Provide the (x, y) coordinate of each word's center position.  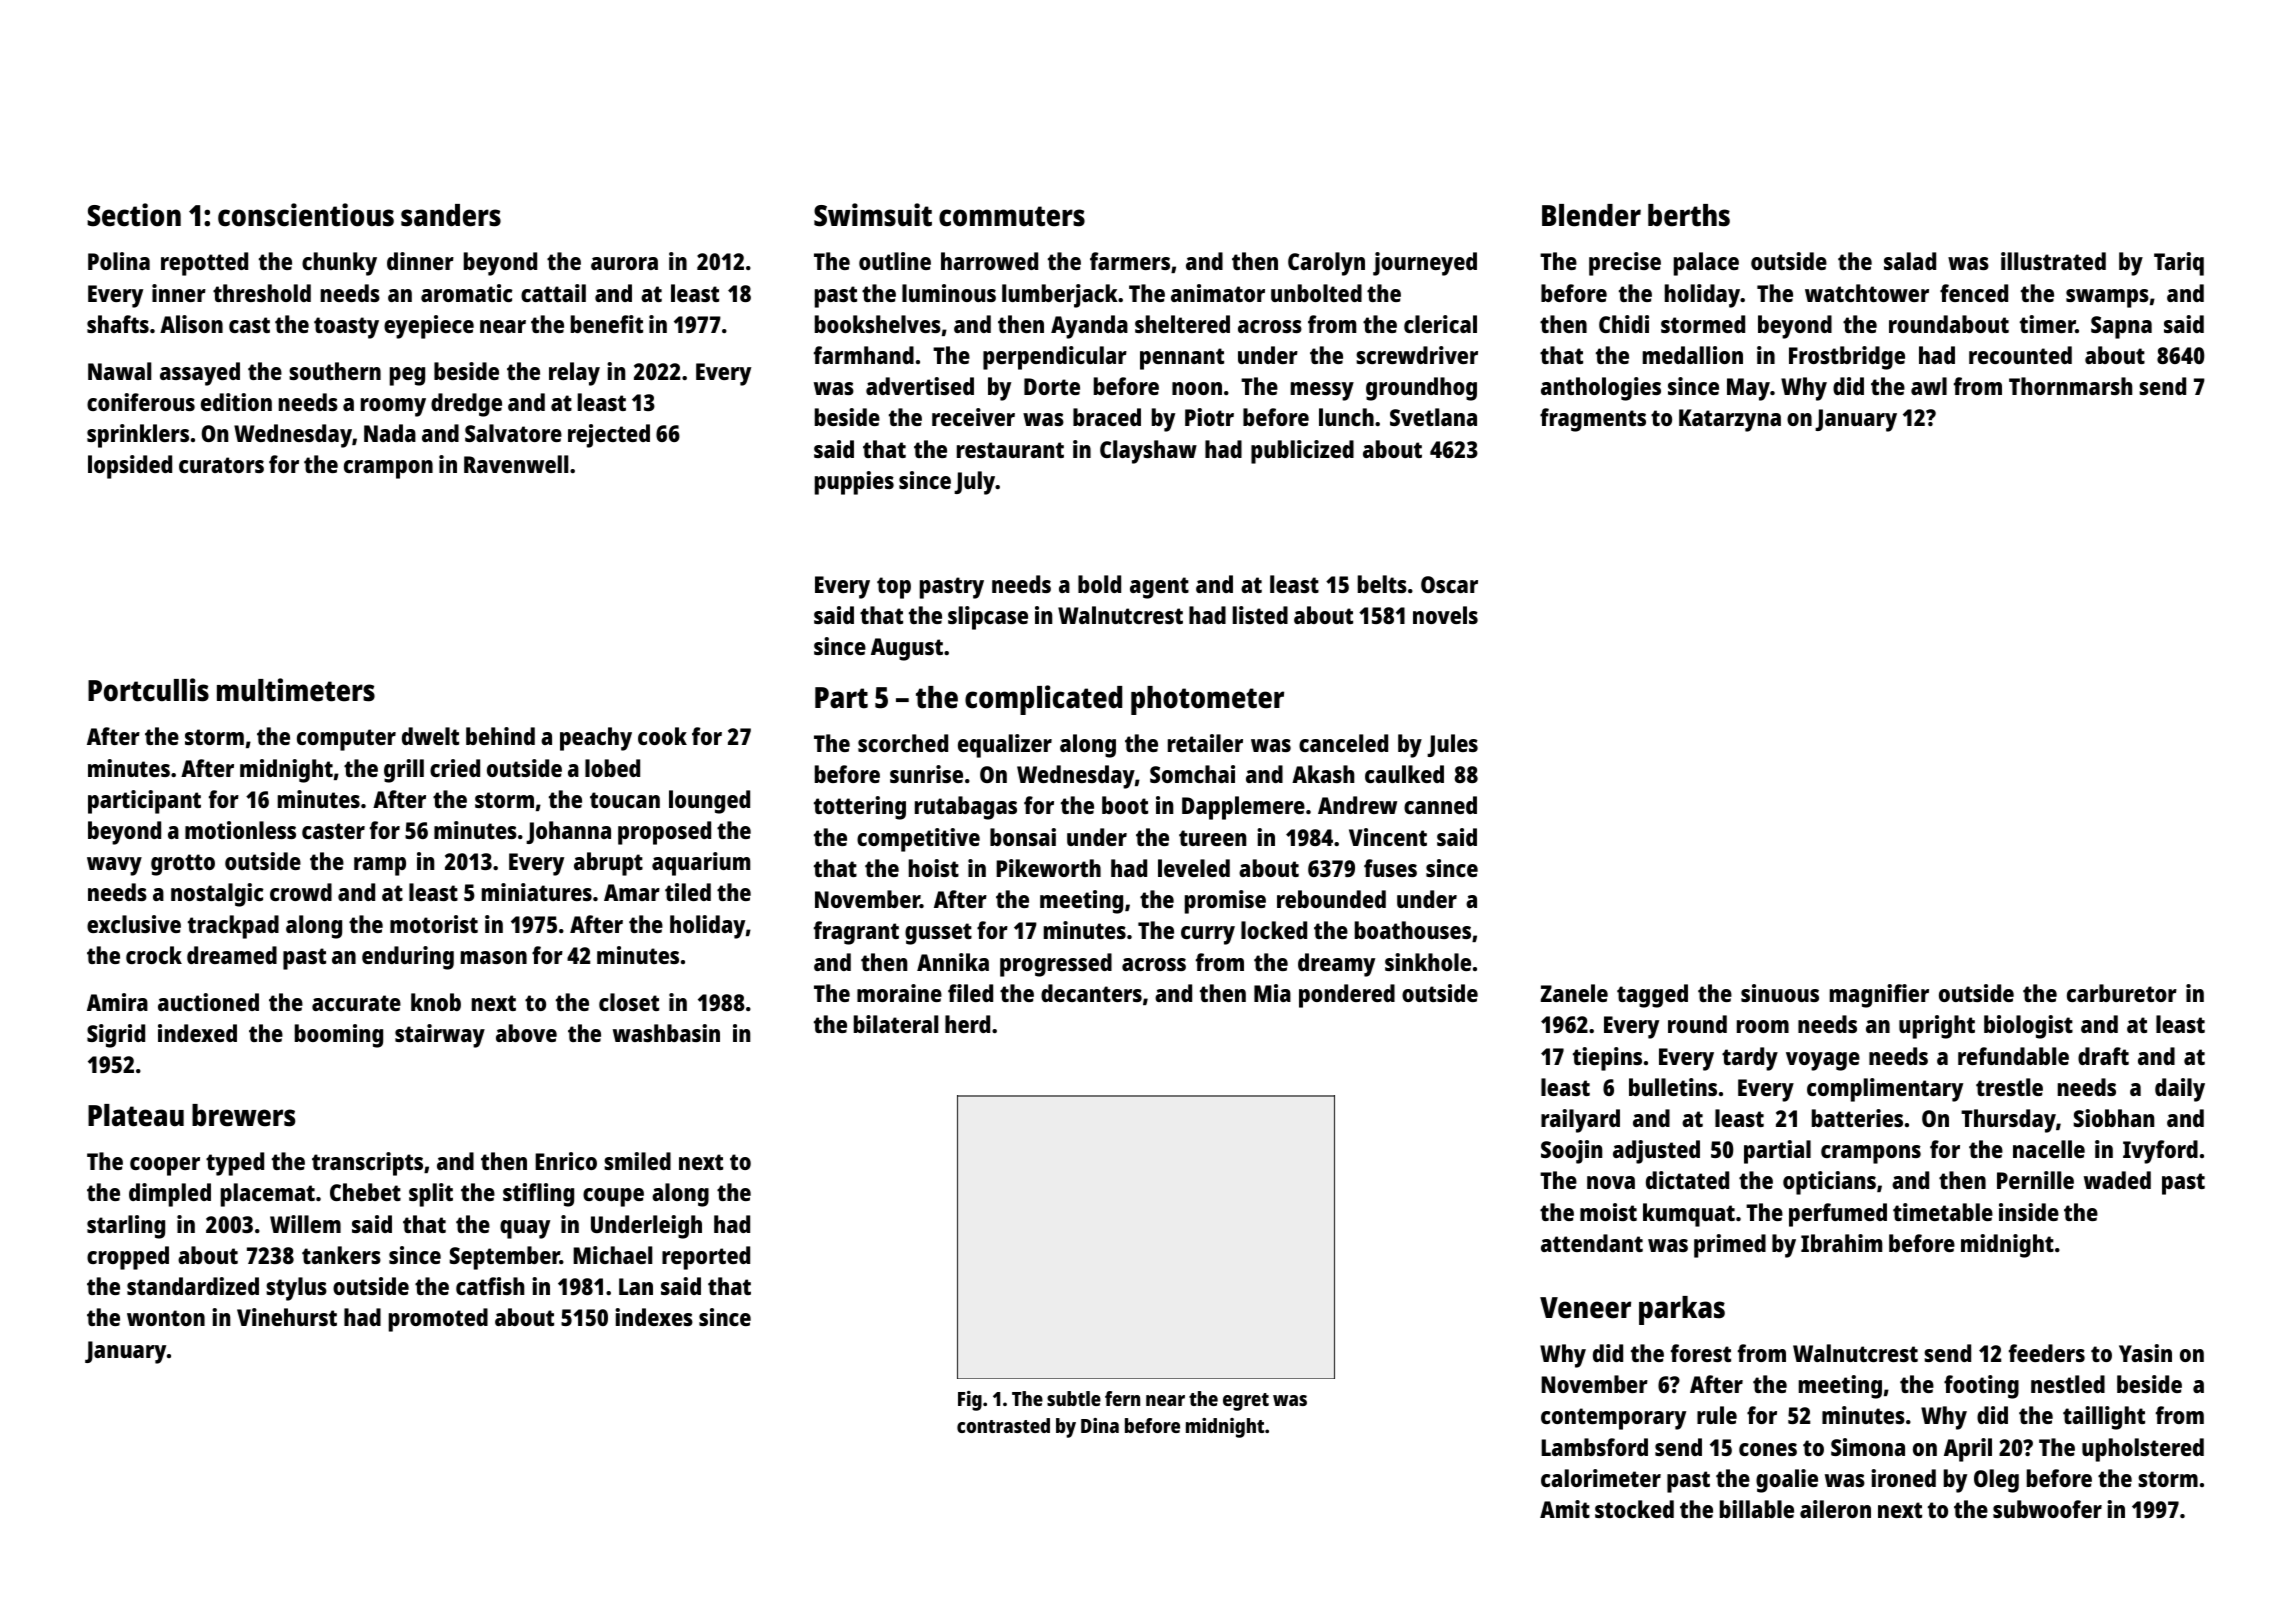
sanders (451, 215)
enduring (408, 958)
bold (1099, 584)
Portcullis (148, 690)
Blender (1591, 215)
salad (1910, 261)
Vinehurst (287, 1317)
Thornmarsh (2070, 386)
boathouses (1413, 930)
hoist (934, 868)
